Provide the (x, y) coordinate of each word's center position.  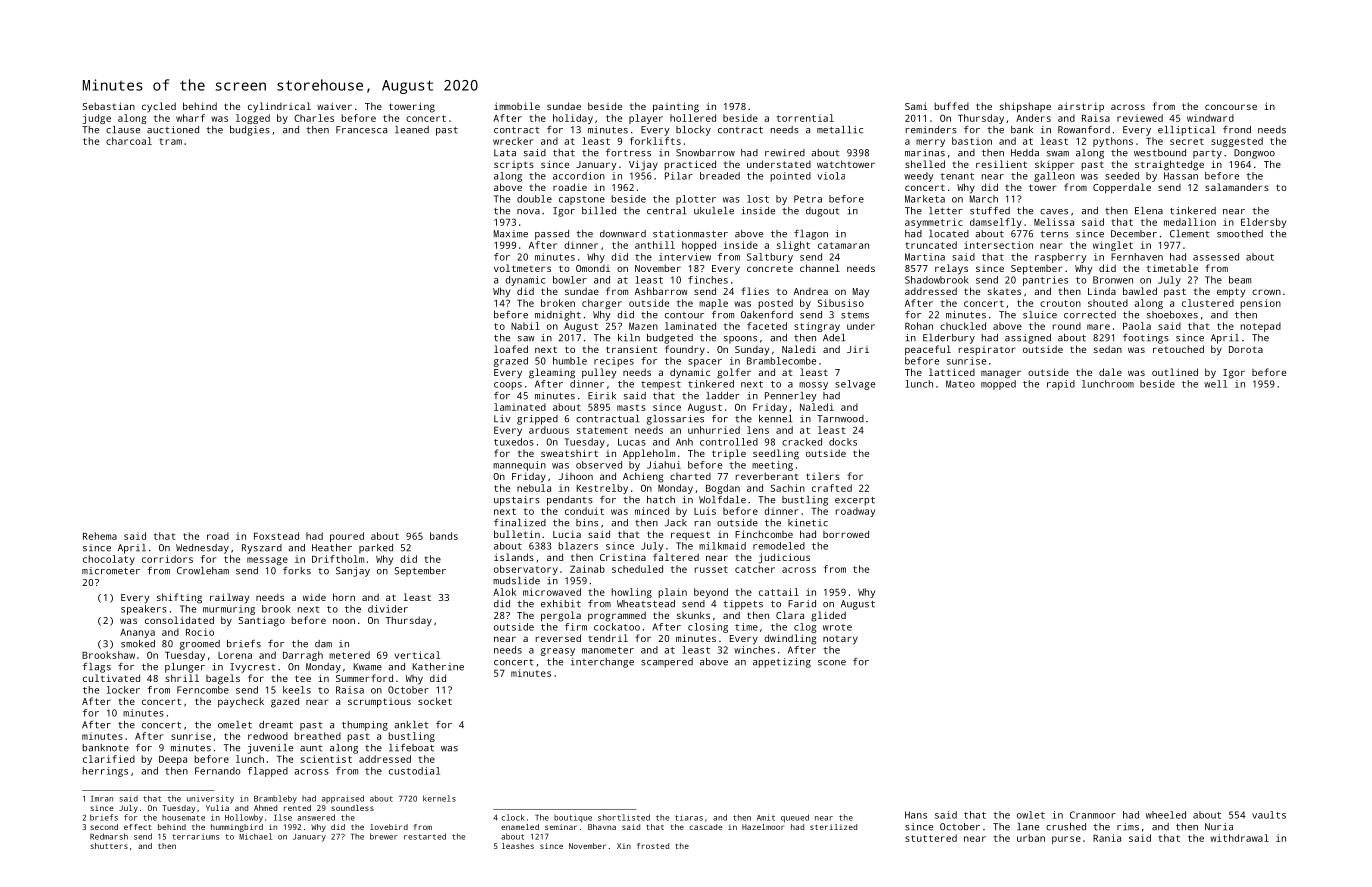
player (646, 119)
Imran (102, 799)
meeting (772, 466)
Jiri (858, 349)
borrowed (846, 534)
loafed (511, 349)
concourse (1231, 107)
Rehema (100, 536)
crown (1266, 292)
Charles (314, 118)
